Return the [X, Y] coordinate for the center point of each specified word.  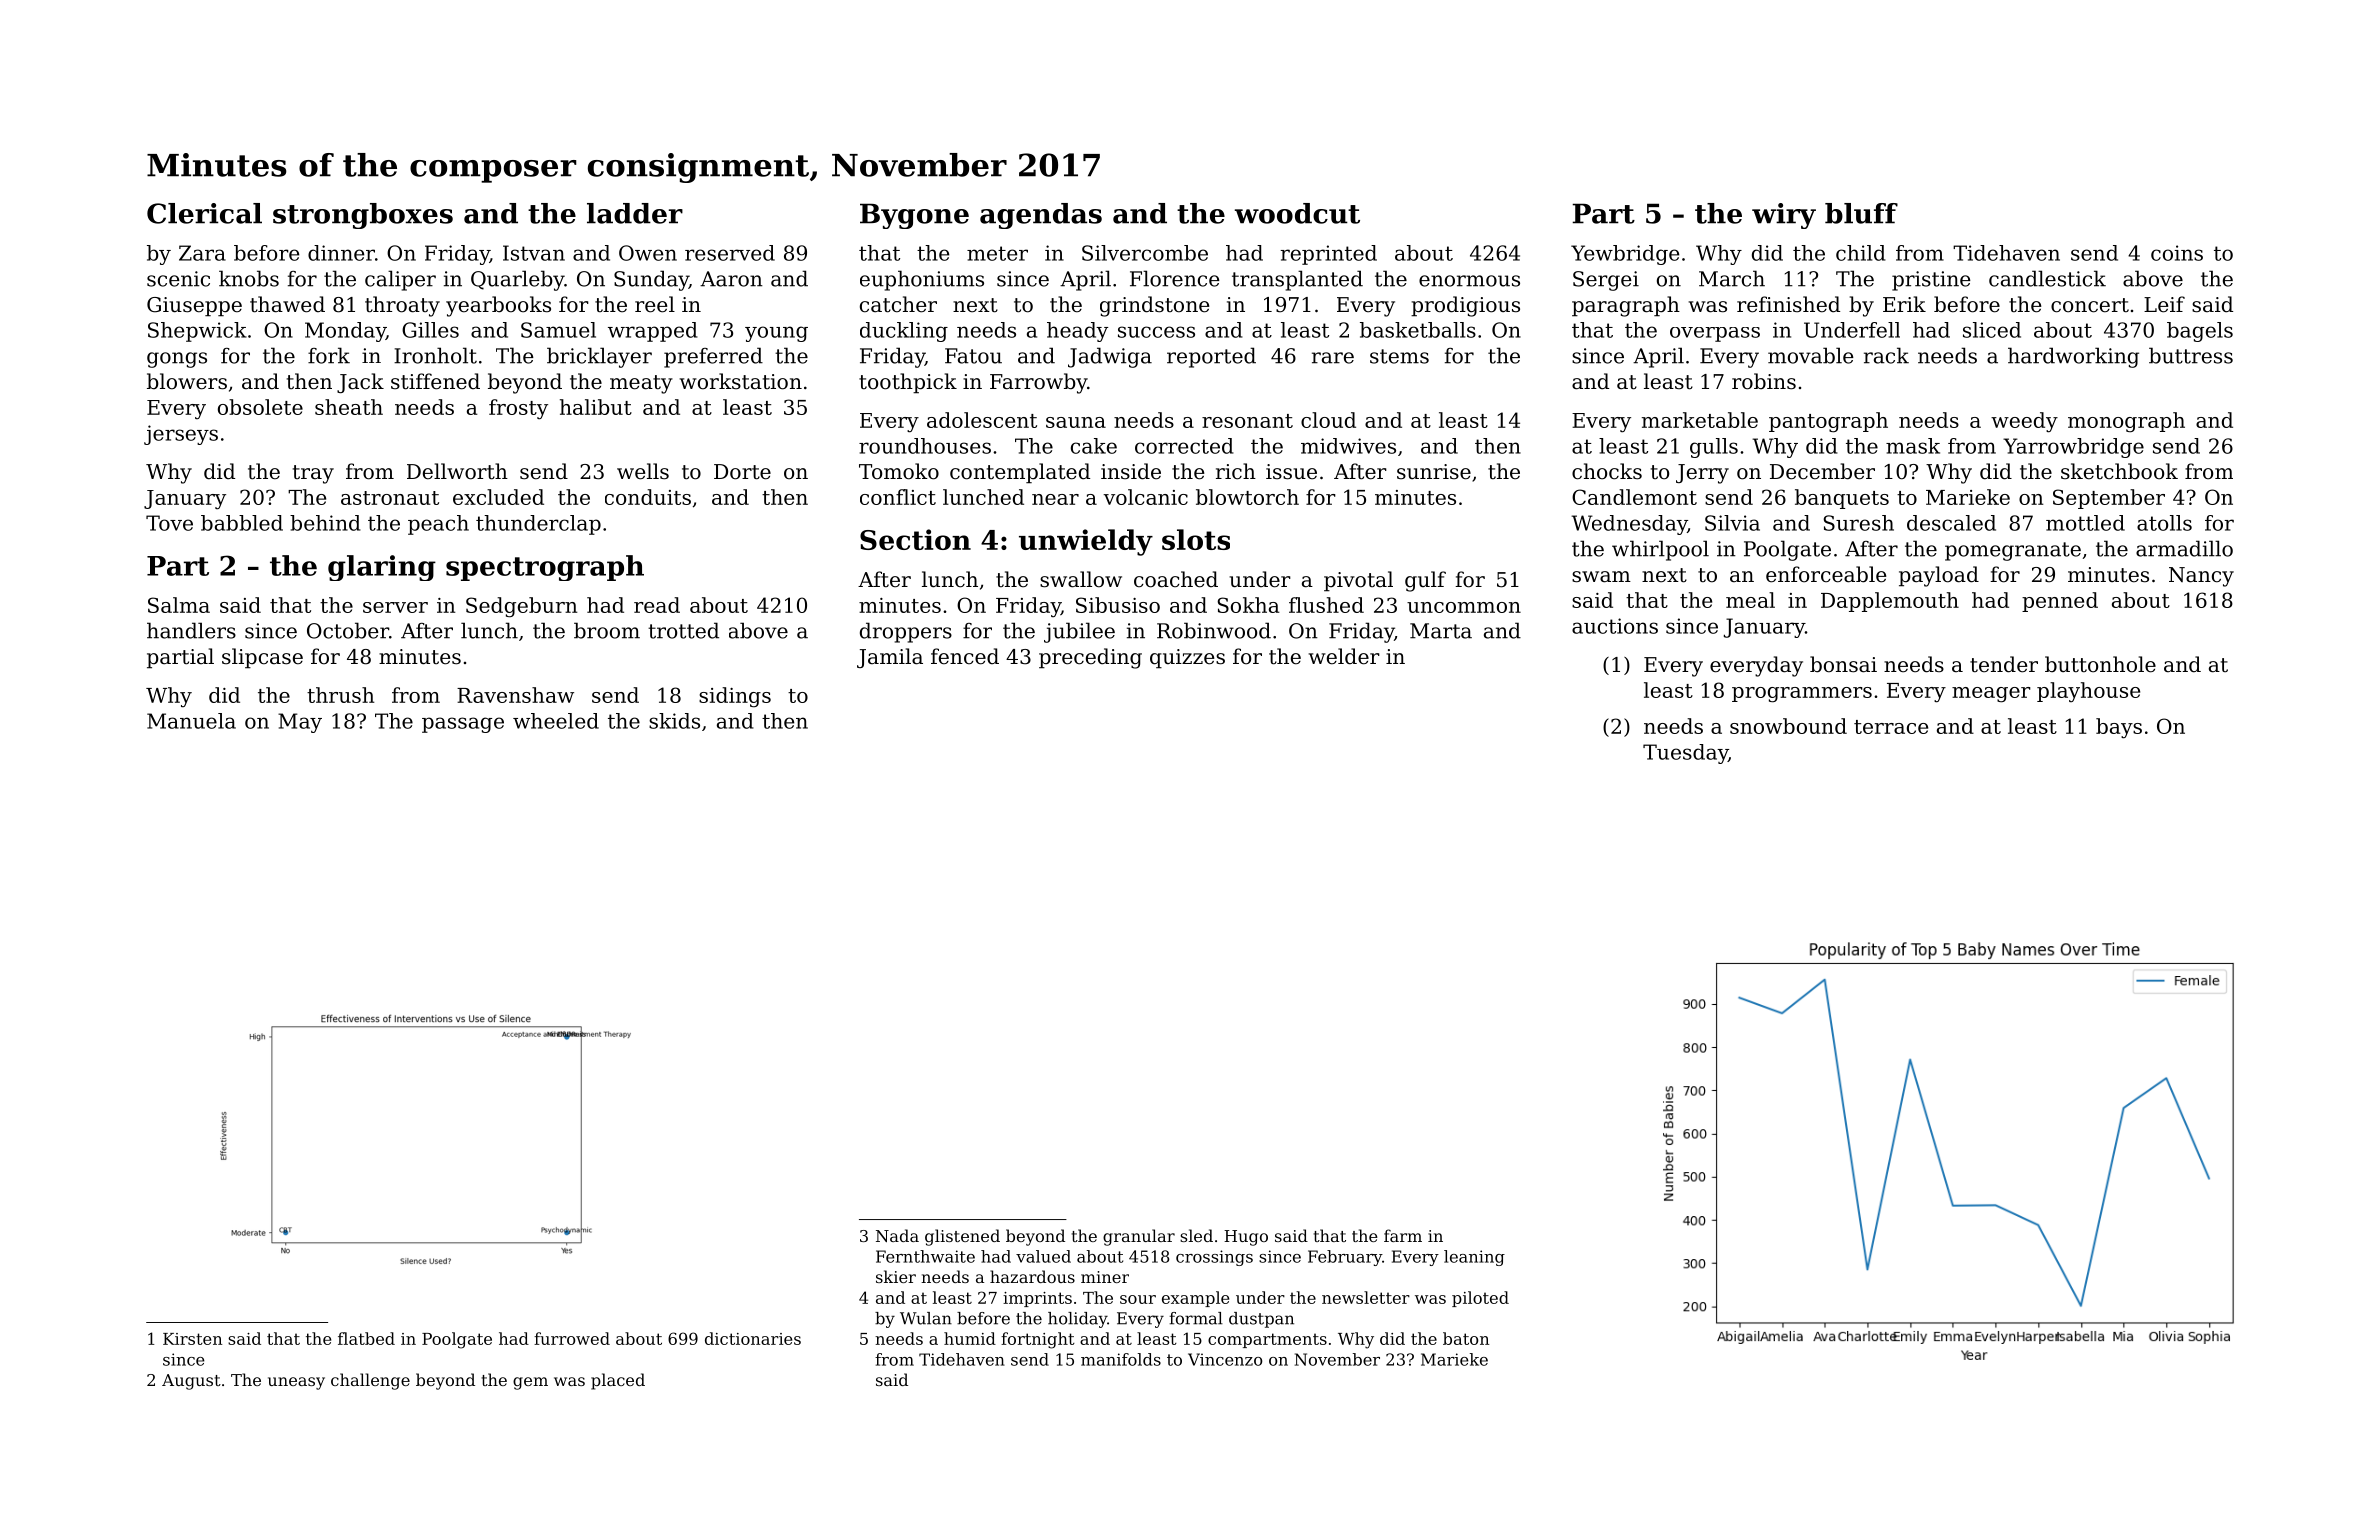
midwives [1348, 446]
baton [1466, 1338]
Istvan [534, 253]
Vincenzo [1225, 1359]
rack [1886, 355]
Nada [897, 1235]
